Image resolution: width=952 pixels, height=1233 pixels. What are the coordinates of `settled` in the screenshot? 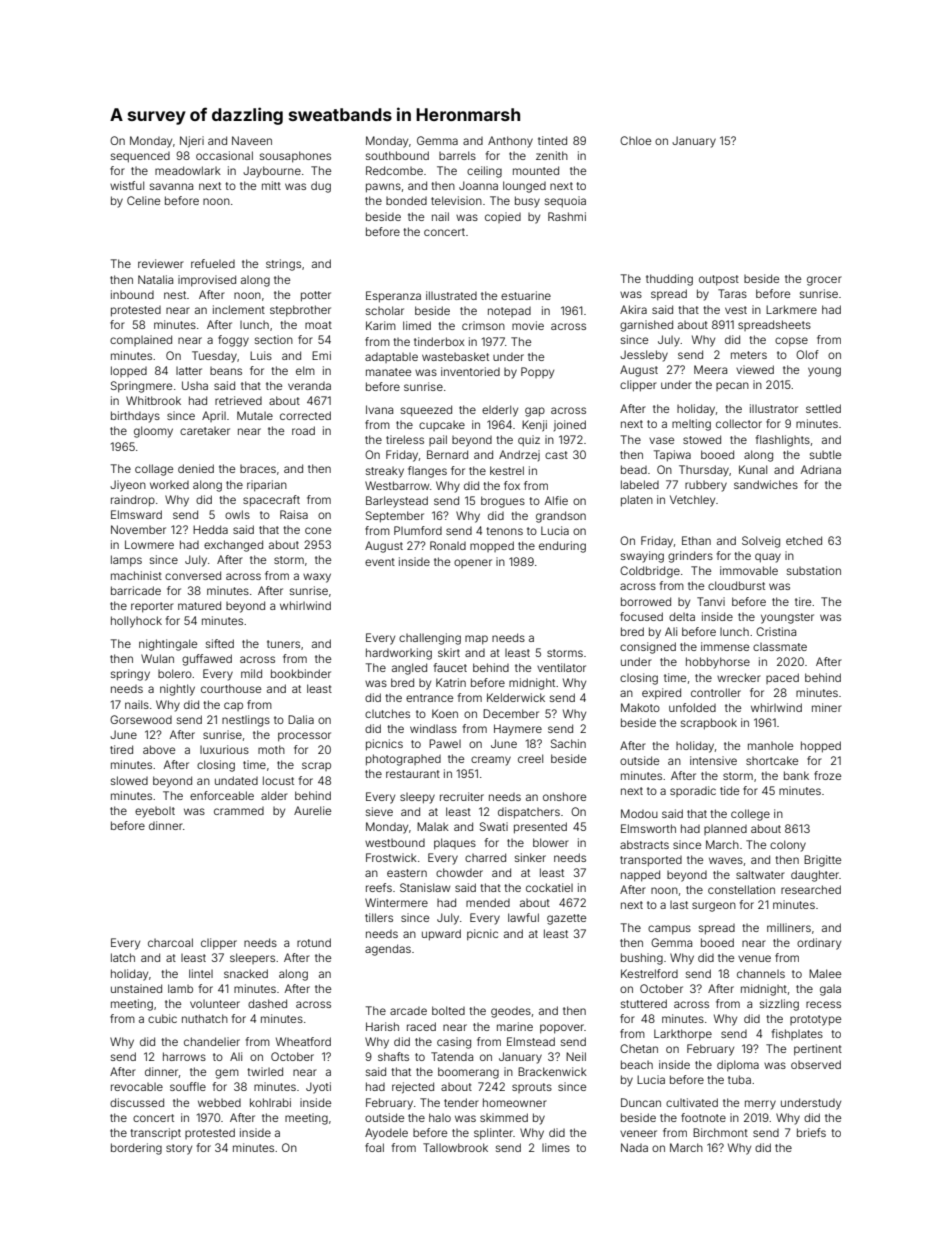 It's located at (823, 408).
